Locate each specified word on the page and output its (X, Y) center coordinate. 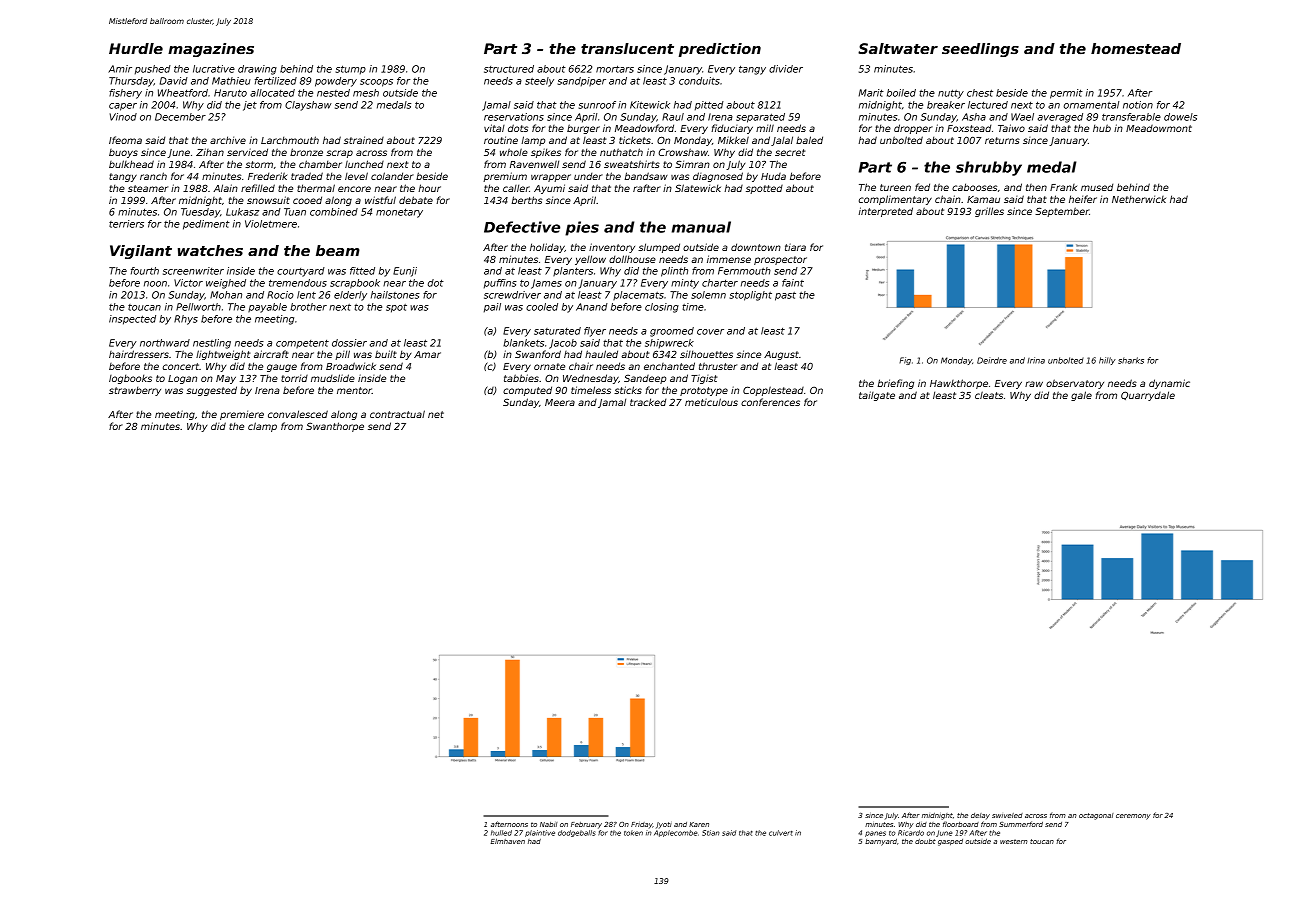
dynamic (1169, 384)
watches (210, 250)
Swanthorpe (335, 427)
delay (980, 816)
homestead (1136, 48)
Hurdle (136, 48)
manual (701, 227)
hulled (501, 833)
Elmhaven (508, 841)
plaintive (540, 833)
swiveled (1007, 815)
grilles (989, 212)
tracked (648, 402)
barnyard (881, 842)
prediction (720, 50)
